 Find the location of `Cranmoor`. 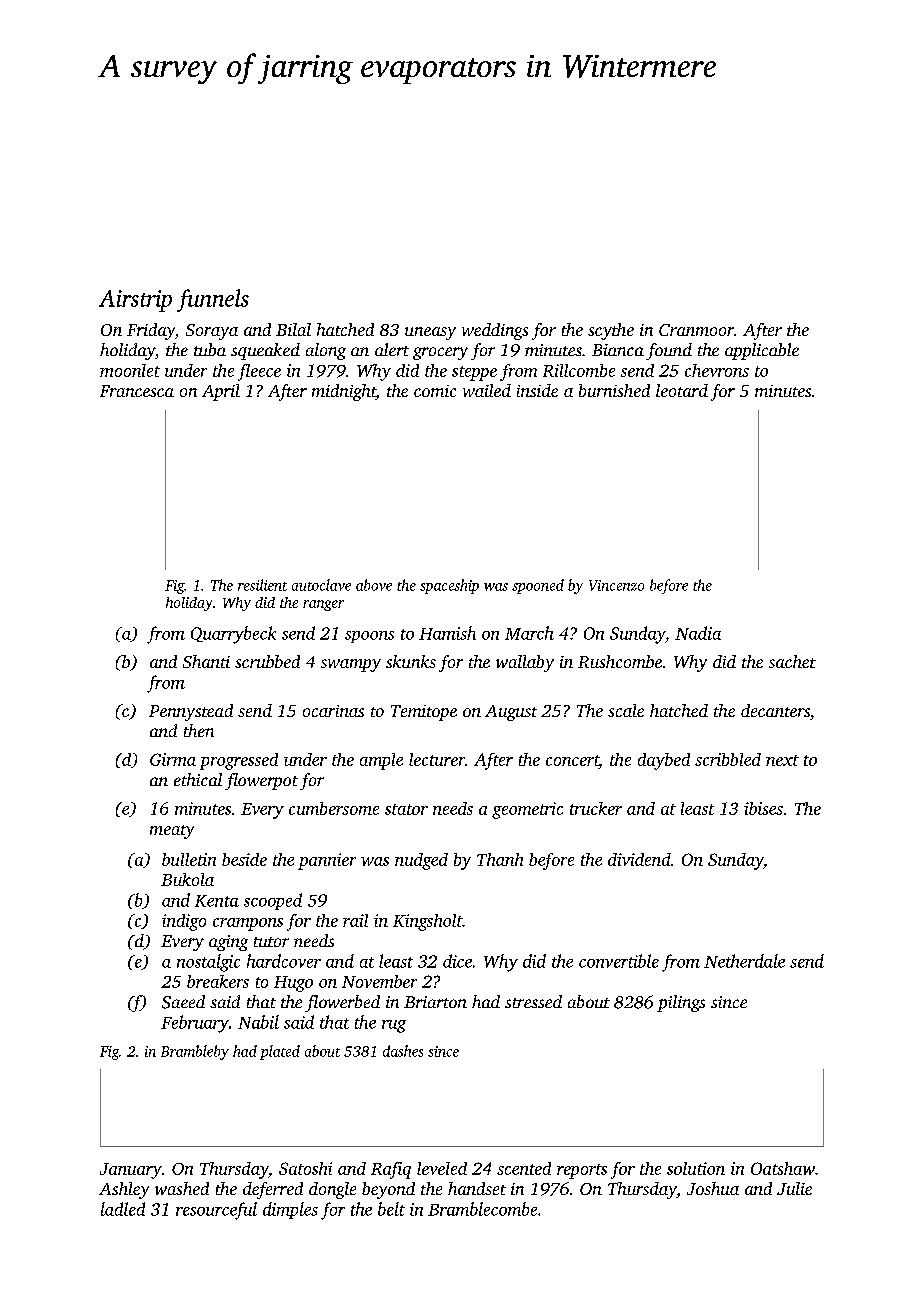

Cranmoor is located at coordinates (696, 330).
